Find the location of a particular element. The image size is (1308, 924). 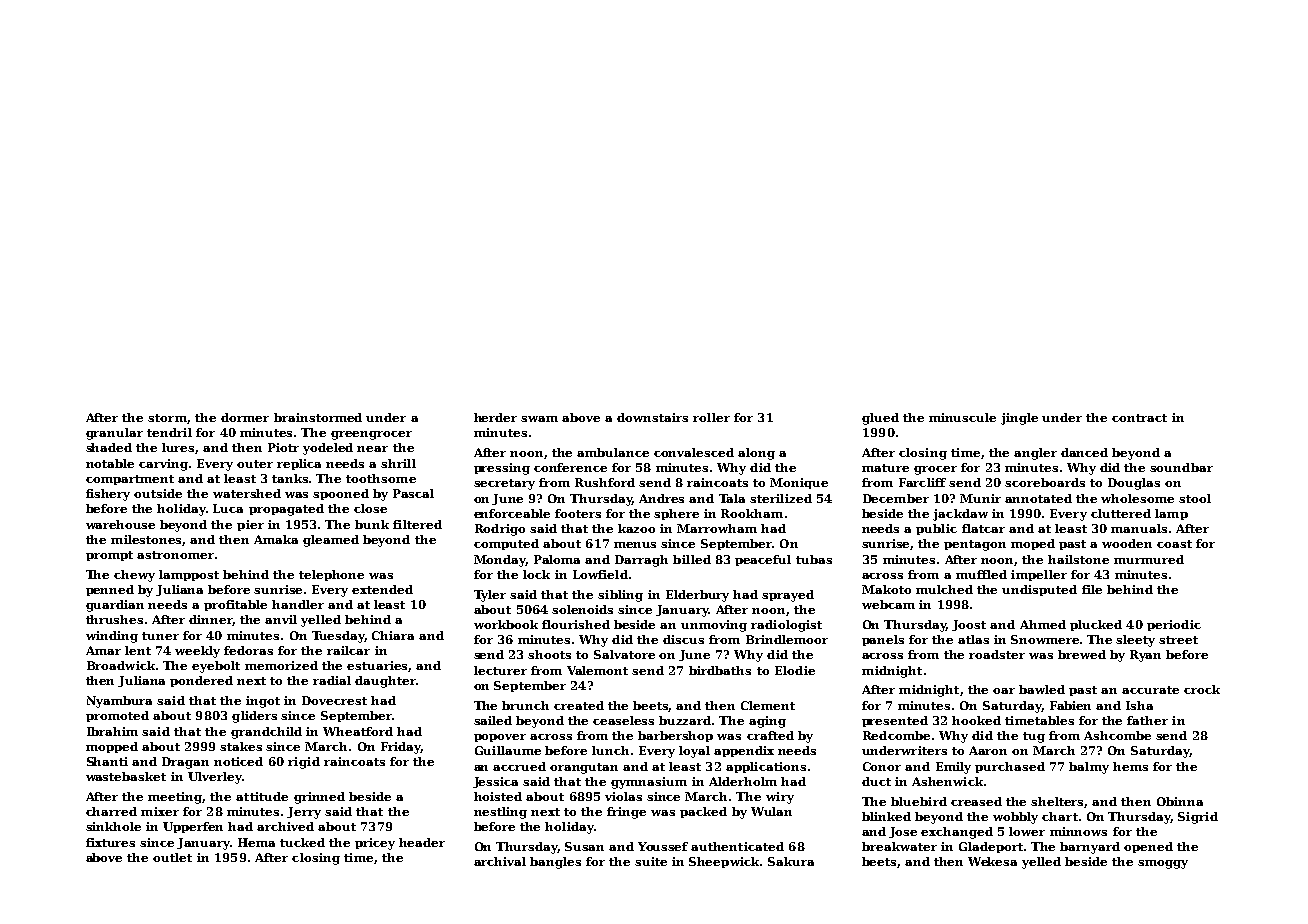

charred is located at coordinates (111, 811).
